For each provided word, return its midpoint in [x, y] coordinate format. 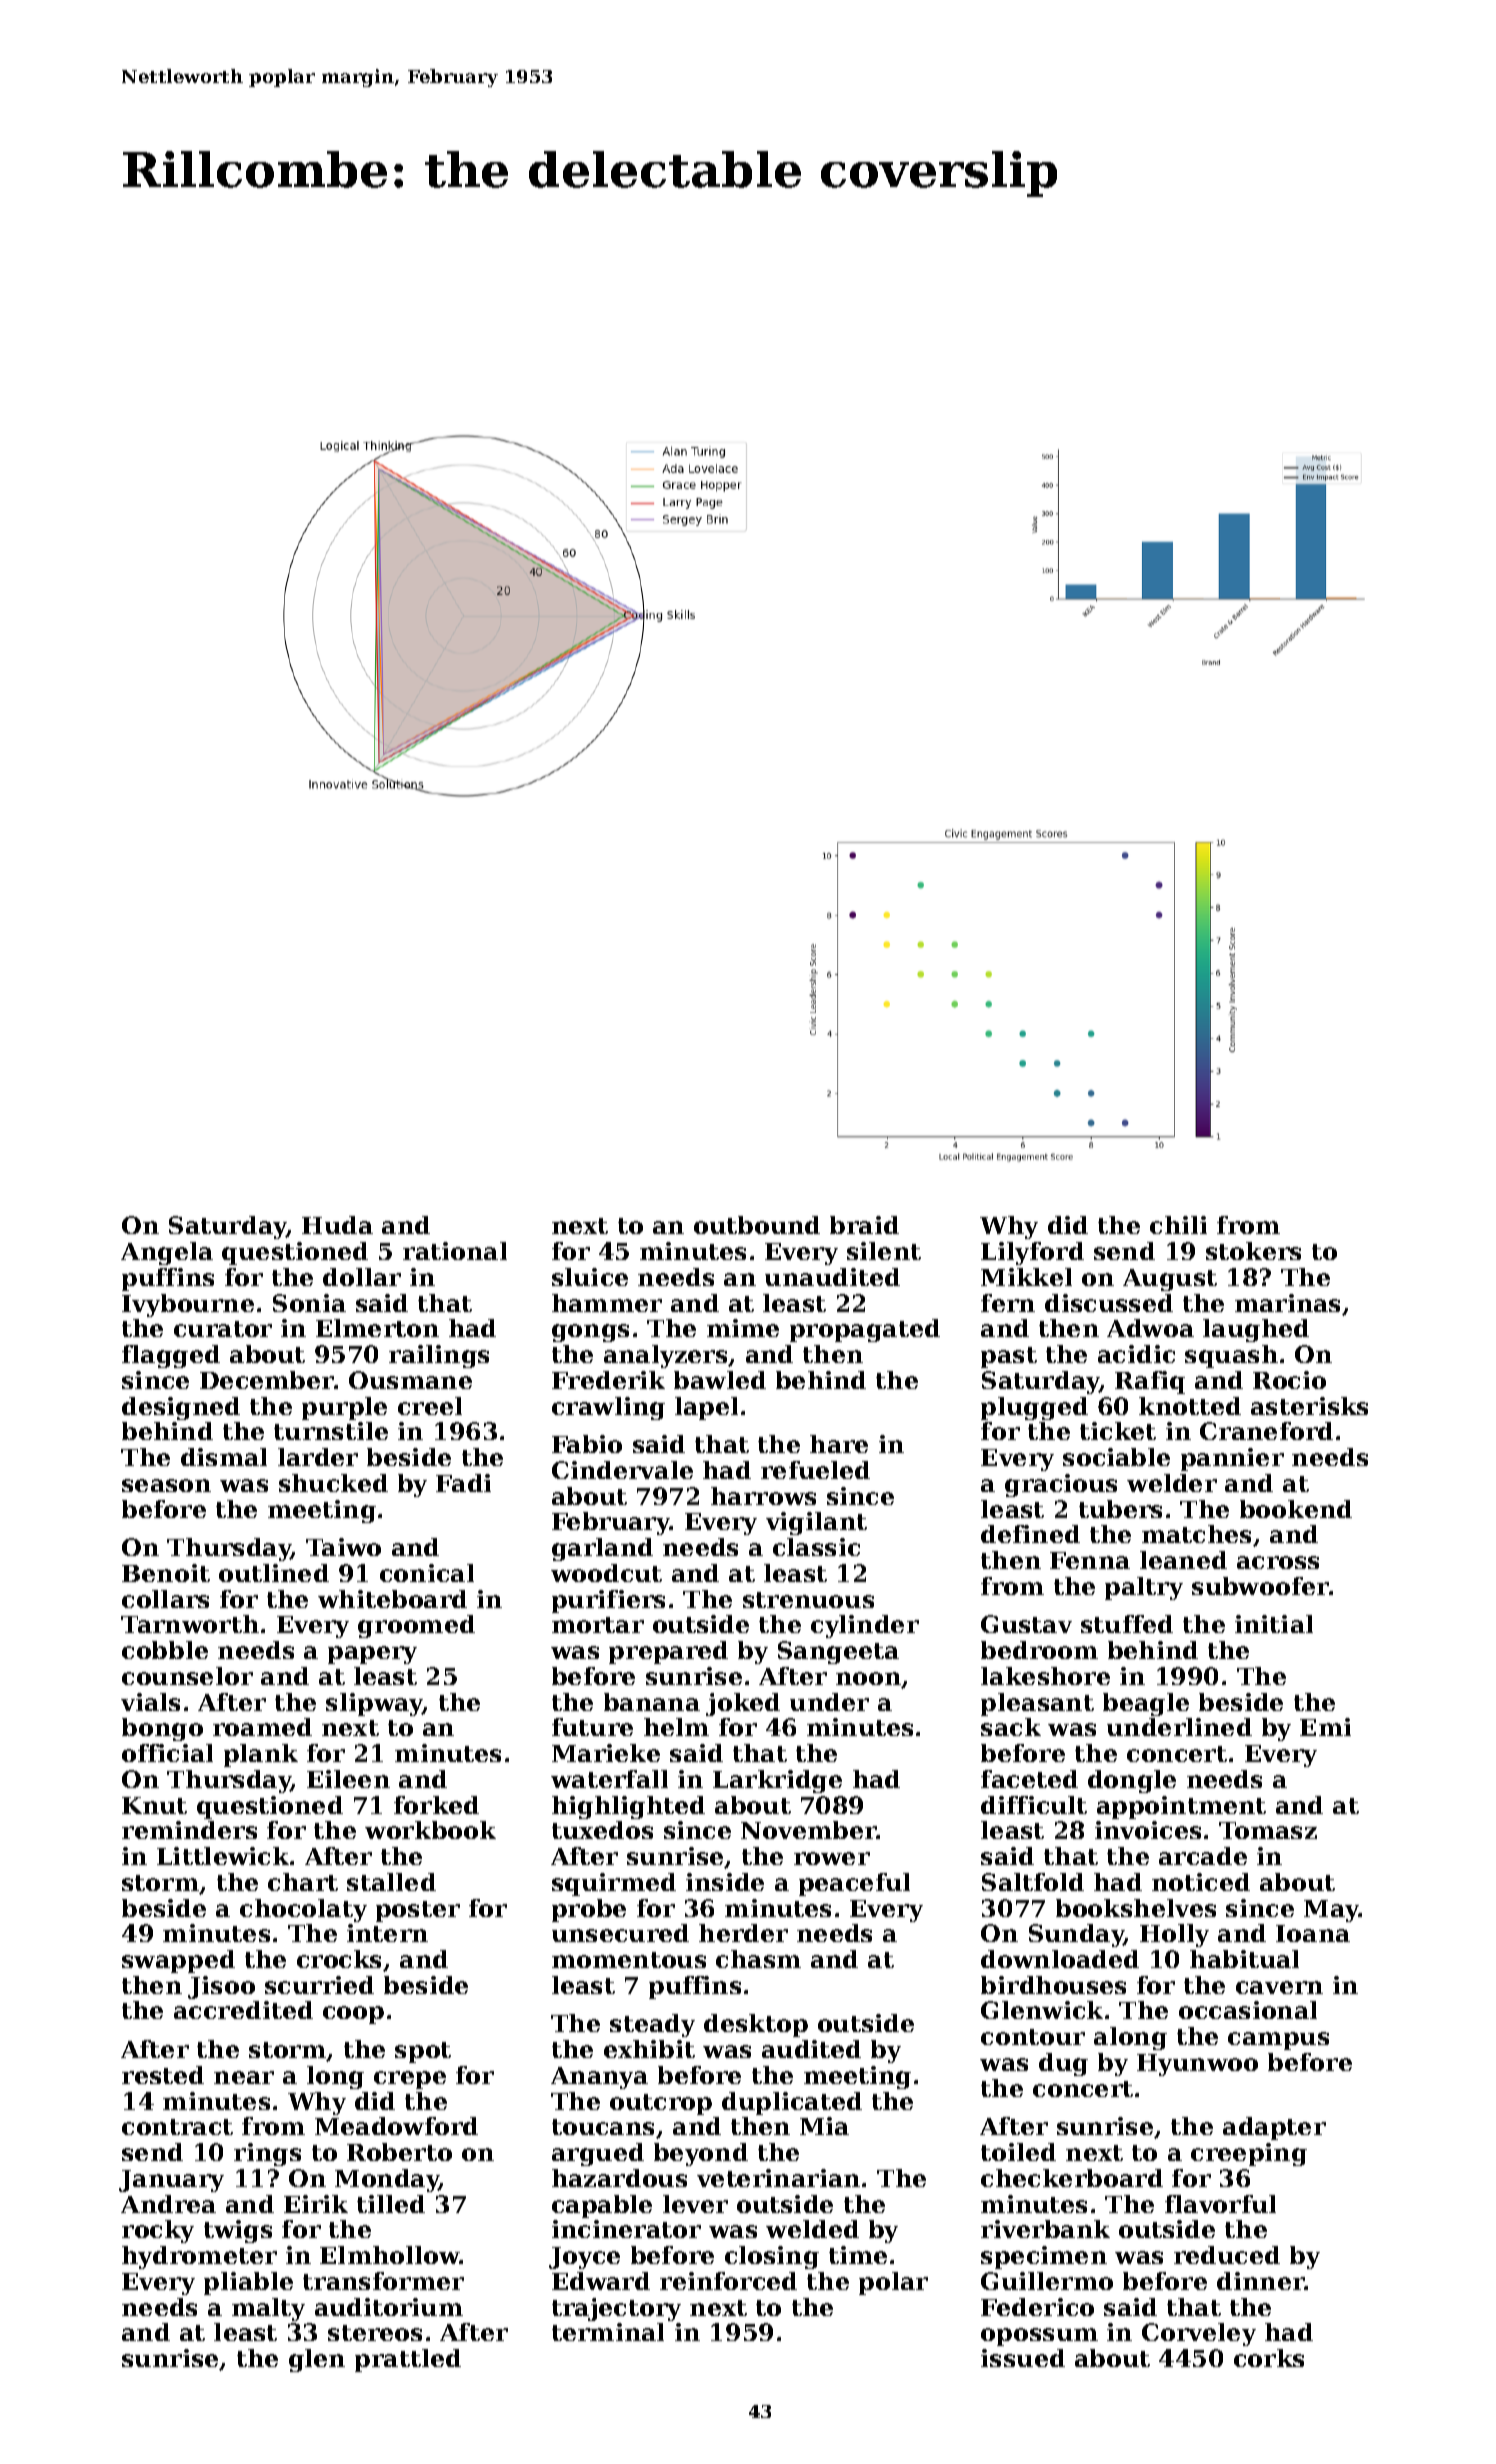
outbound [757, 1225]
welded [812, 2229]
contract [177, 2127]
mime [743, 1328]
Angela [167, 1253]
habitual [1244, 1959]
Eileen [348, 1779]
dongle [1132, 1781]
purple [344, 1408]
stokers [1253, 1251]
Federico [1037, 2307]
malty [268, 2309]
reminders [189, 1830]
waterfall [609, 1779]
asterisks [1309, 1406]
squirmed [614, 1884]
